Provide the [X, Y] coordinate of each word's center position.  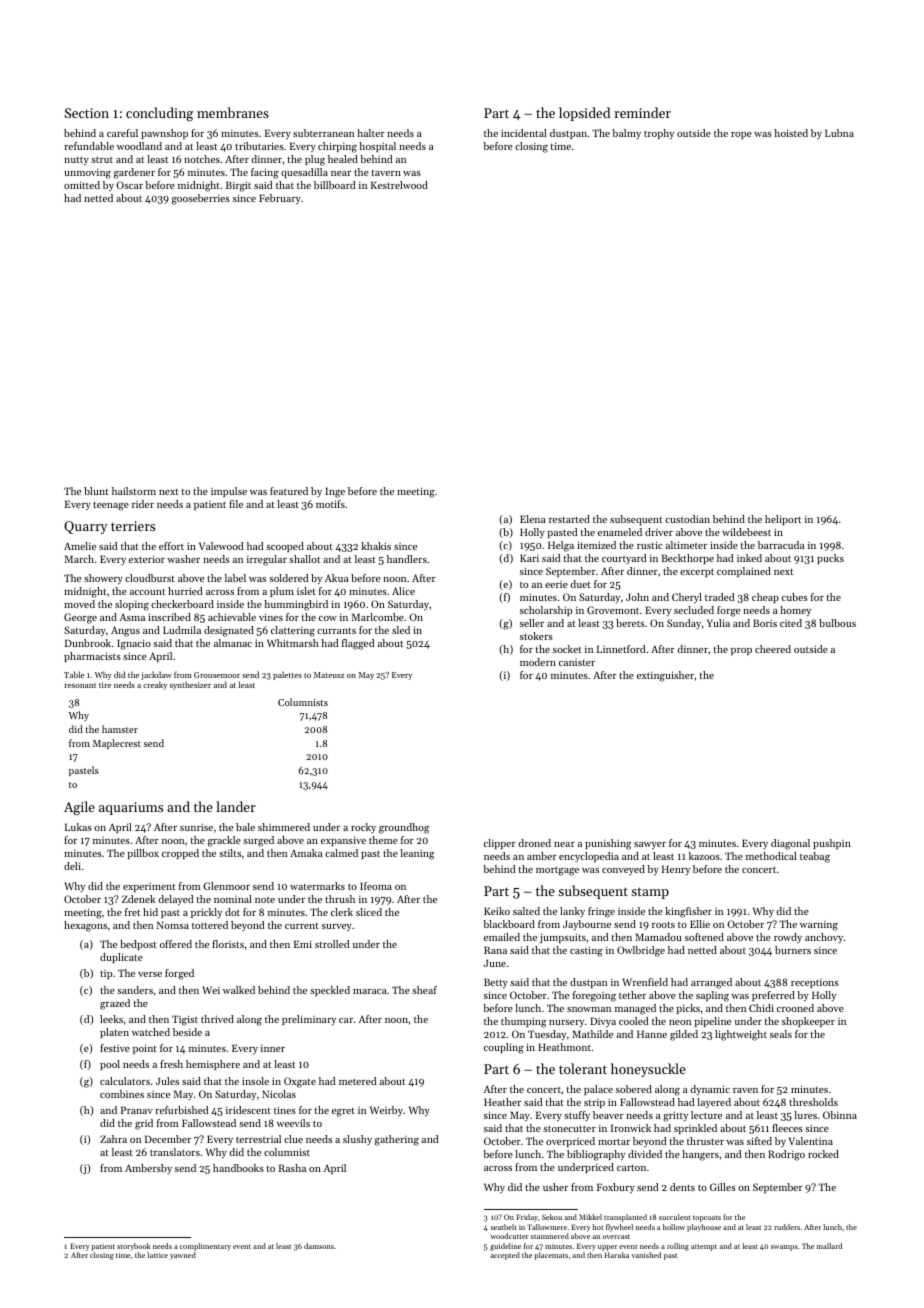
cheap [765, 598]
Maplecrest [117, 744]
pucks [830, 559]
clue [293, 1139]
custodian [687, 519]
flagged [358, 644]
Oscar [129, 185]
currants [336, 630]
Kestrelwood [399, 185]
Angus [125, 631]
